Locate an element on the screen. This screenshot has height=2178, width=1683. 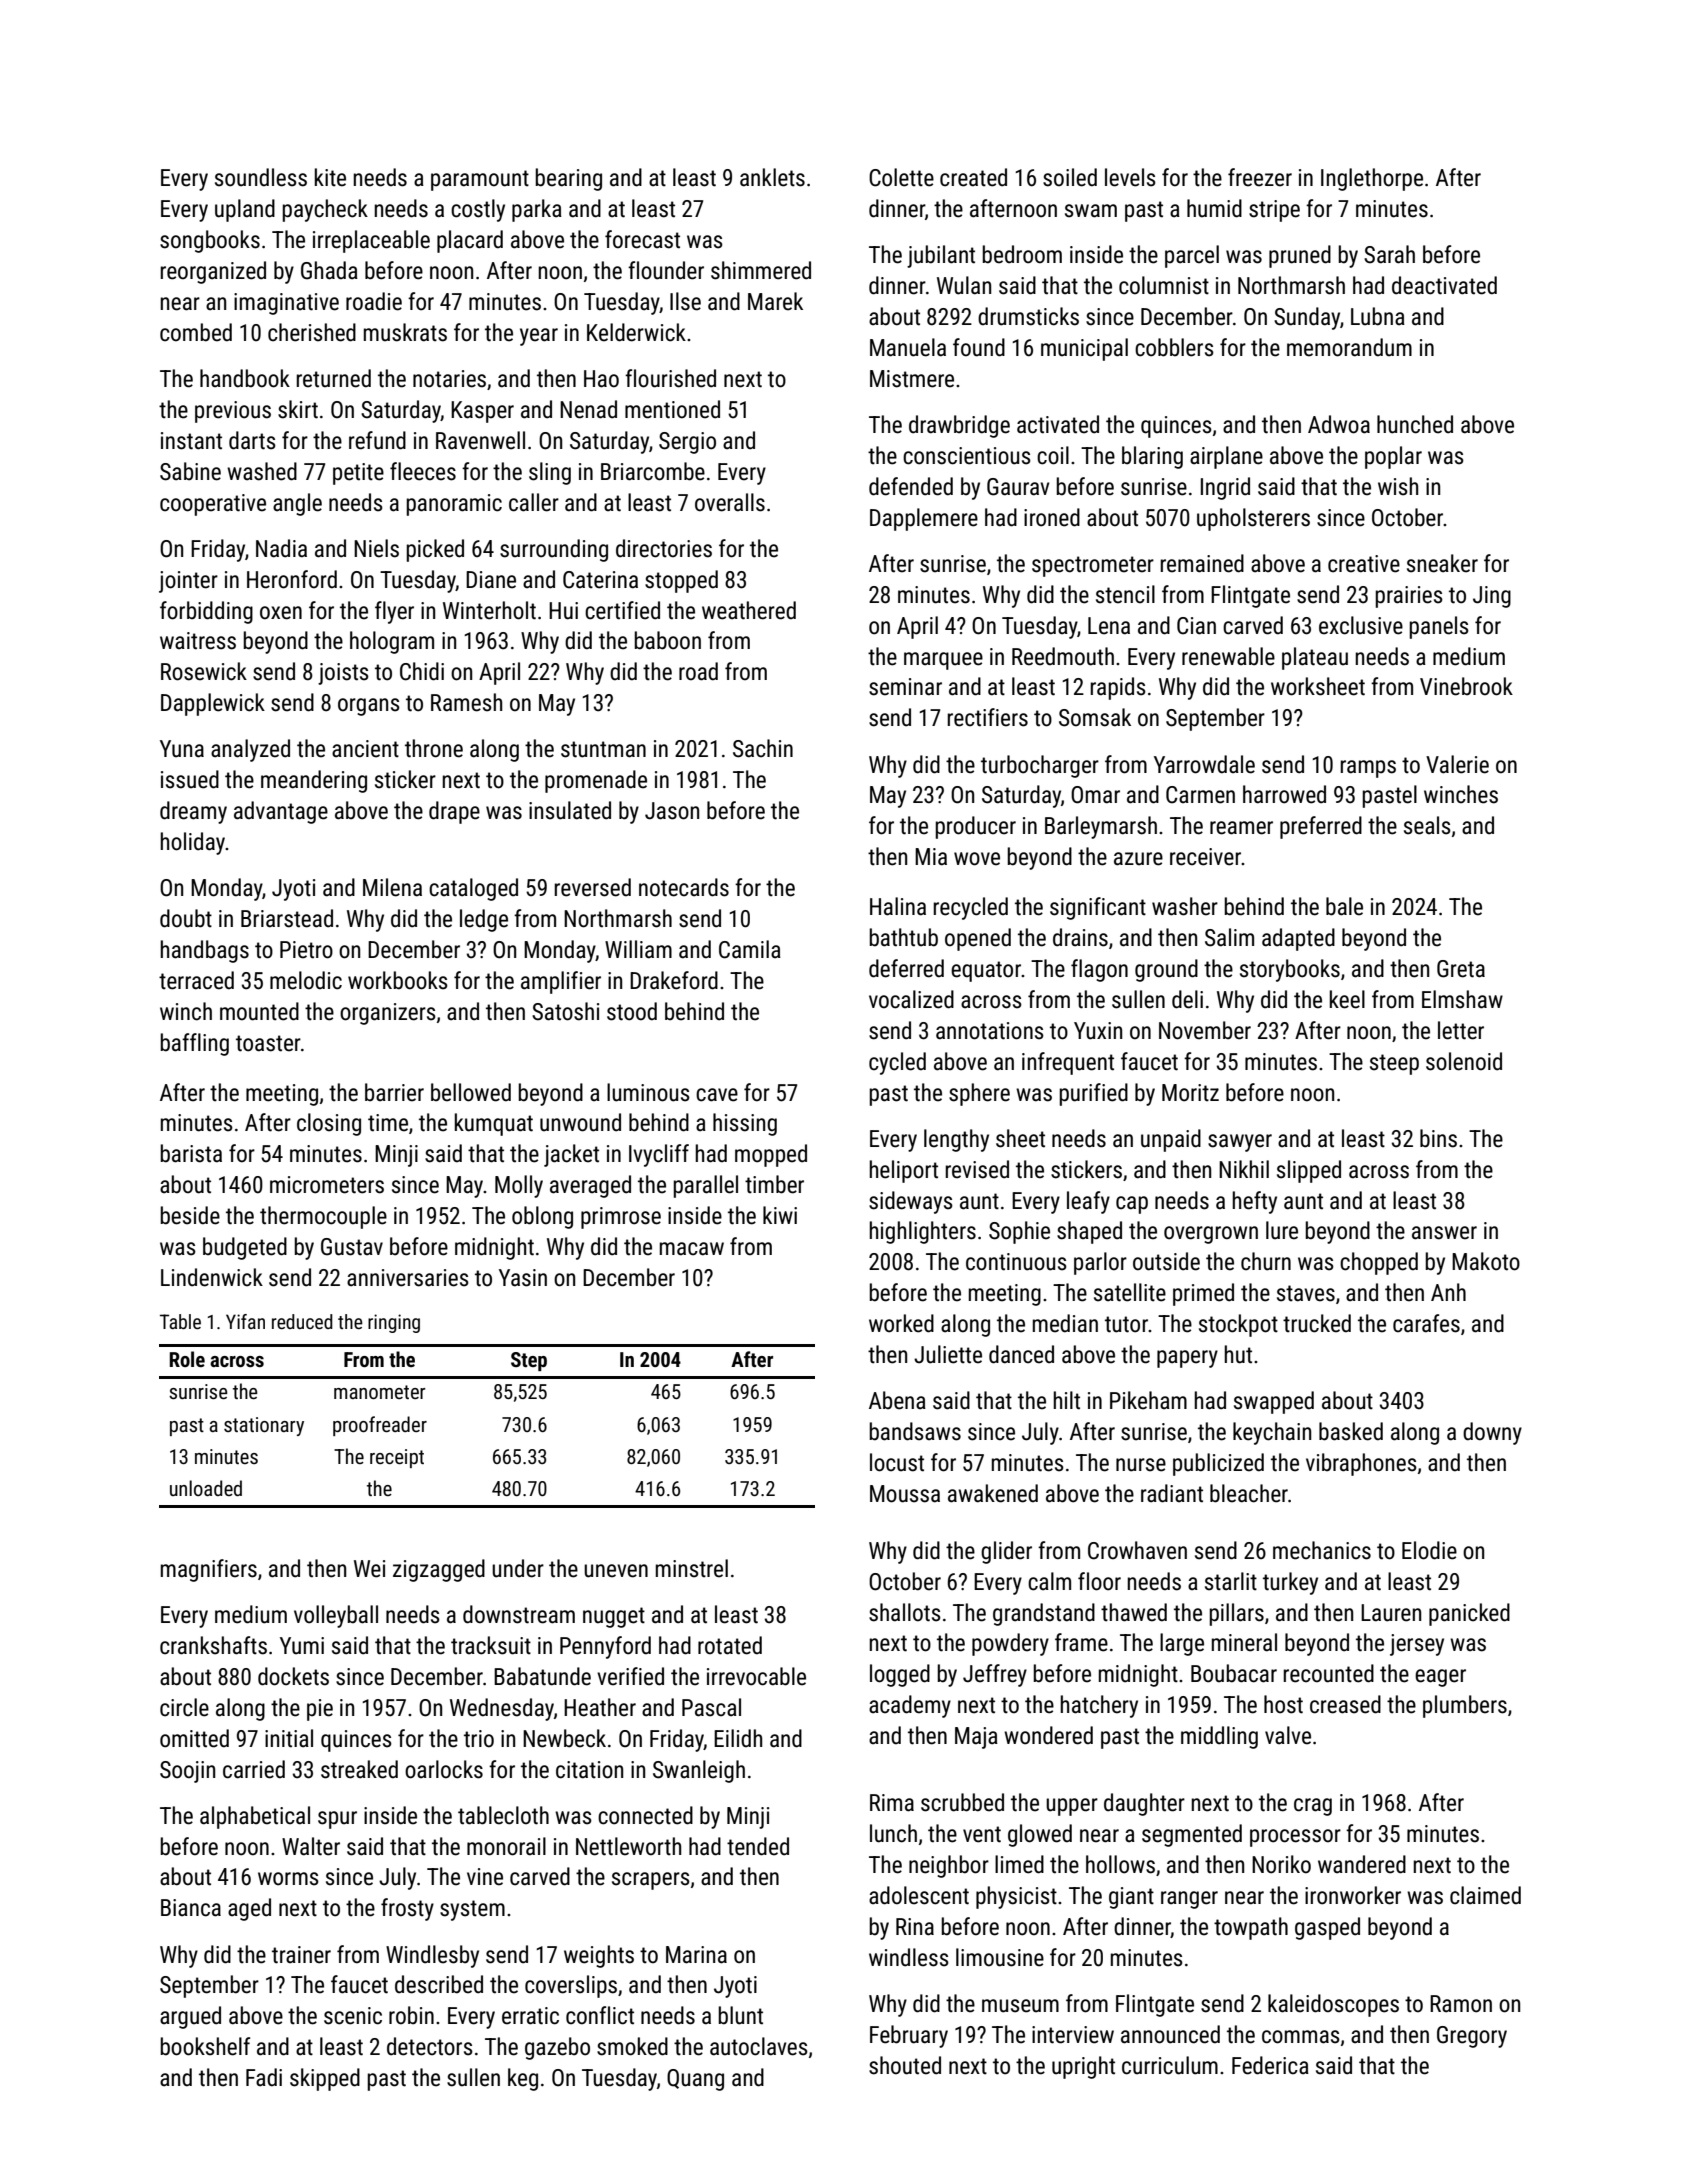
Ilse is located at coordinates (685, 301).
